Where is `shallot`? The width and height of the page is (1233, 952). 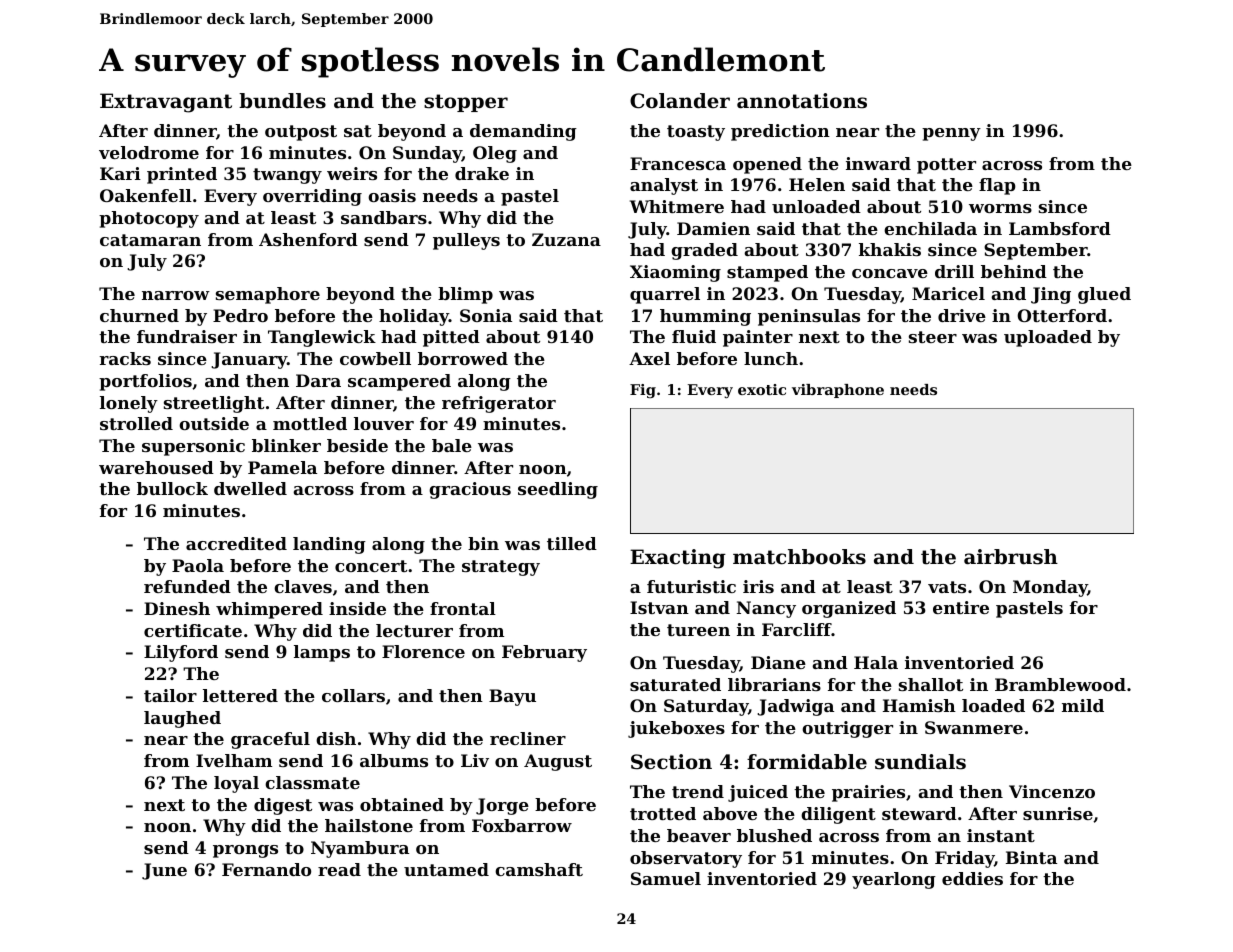 shallot is located at coordinates (931, 684).
